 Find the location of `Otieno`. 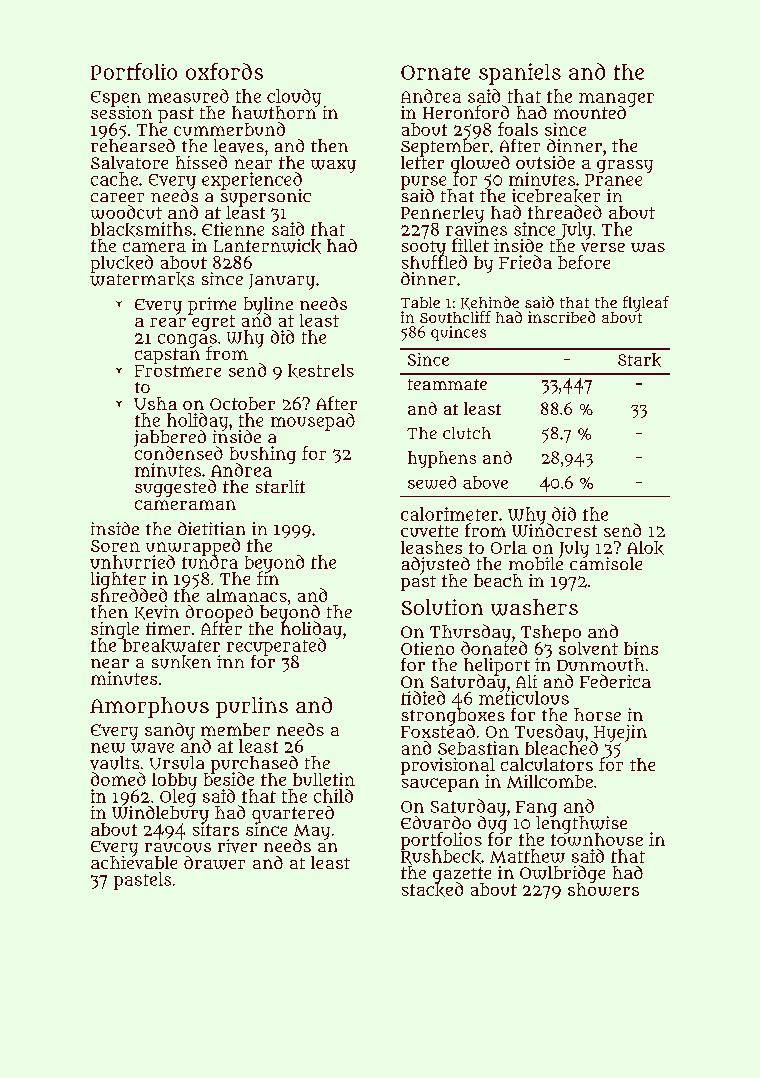

Otieno is located at coordinates (427, 648).
